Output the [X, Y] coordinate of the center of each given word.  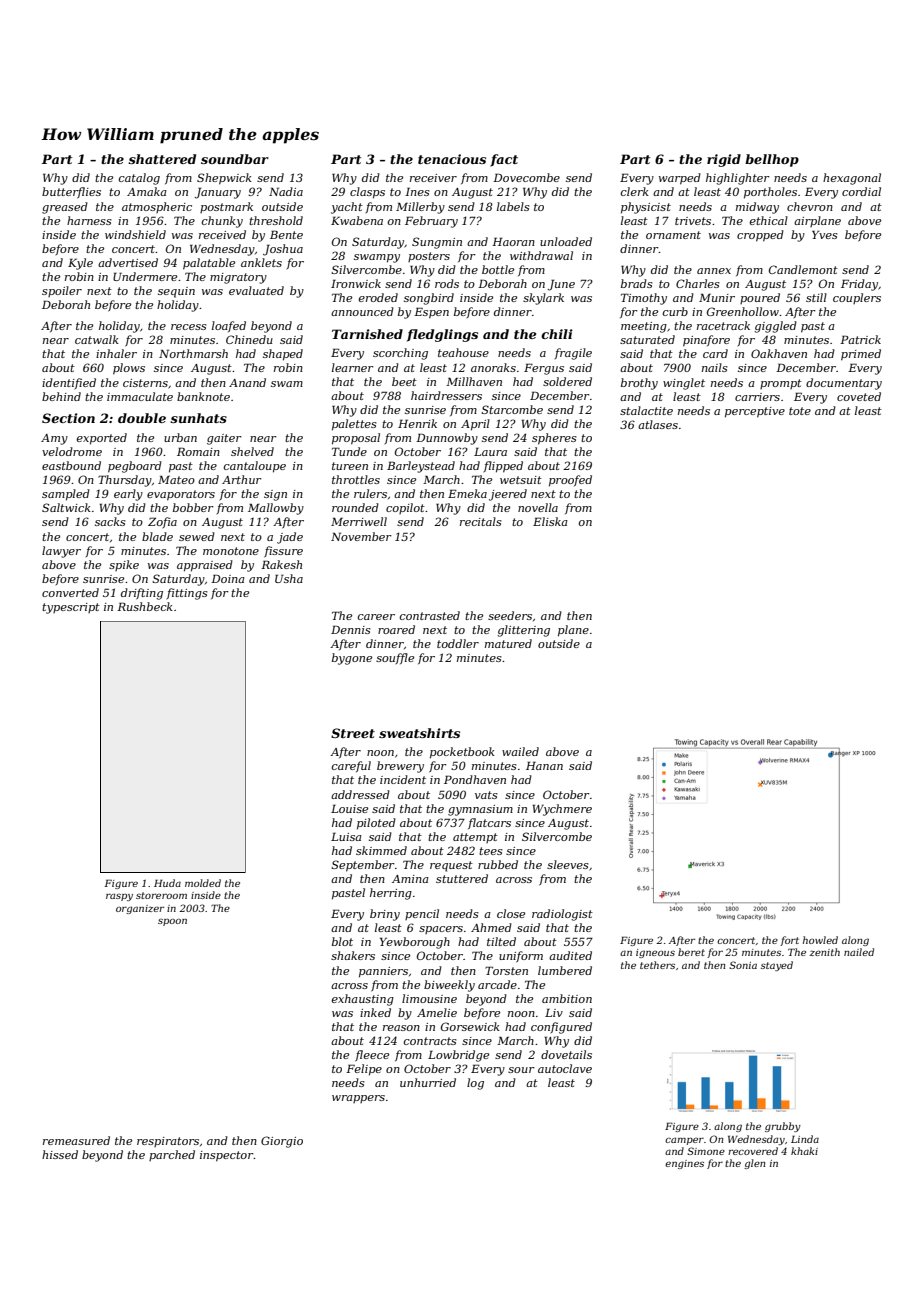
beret [691, 952]
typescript [71, 608]
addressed [360, 794]
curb [675, 311]
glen [754, 1164]
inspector [227, 1156]
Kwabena [357, 220]
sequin [176, 292]
